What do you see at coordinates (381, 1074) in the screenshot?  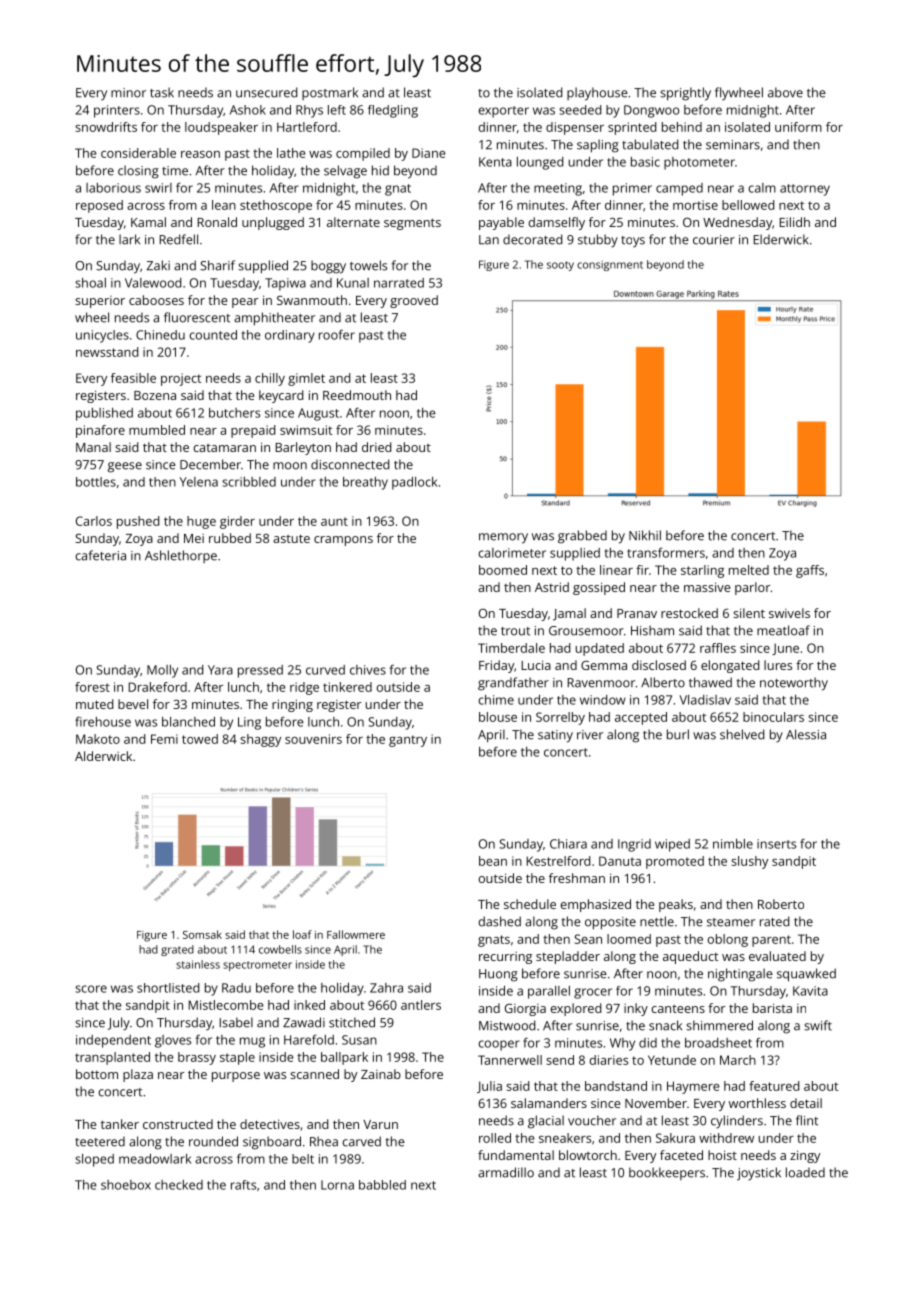 I see `Zainab` at bounding box center [381, 1074].
